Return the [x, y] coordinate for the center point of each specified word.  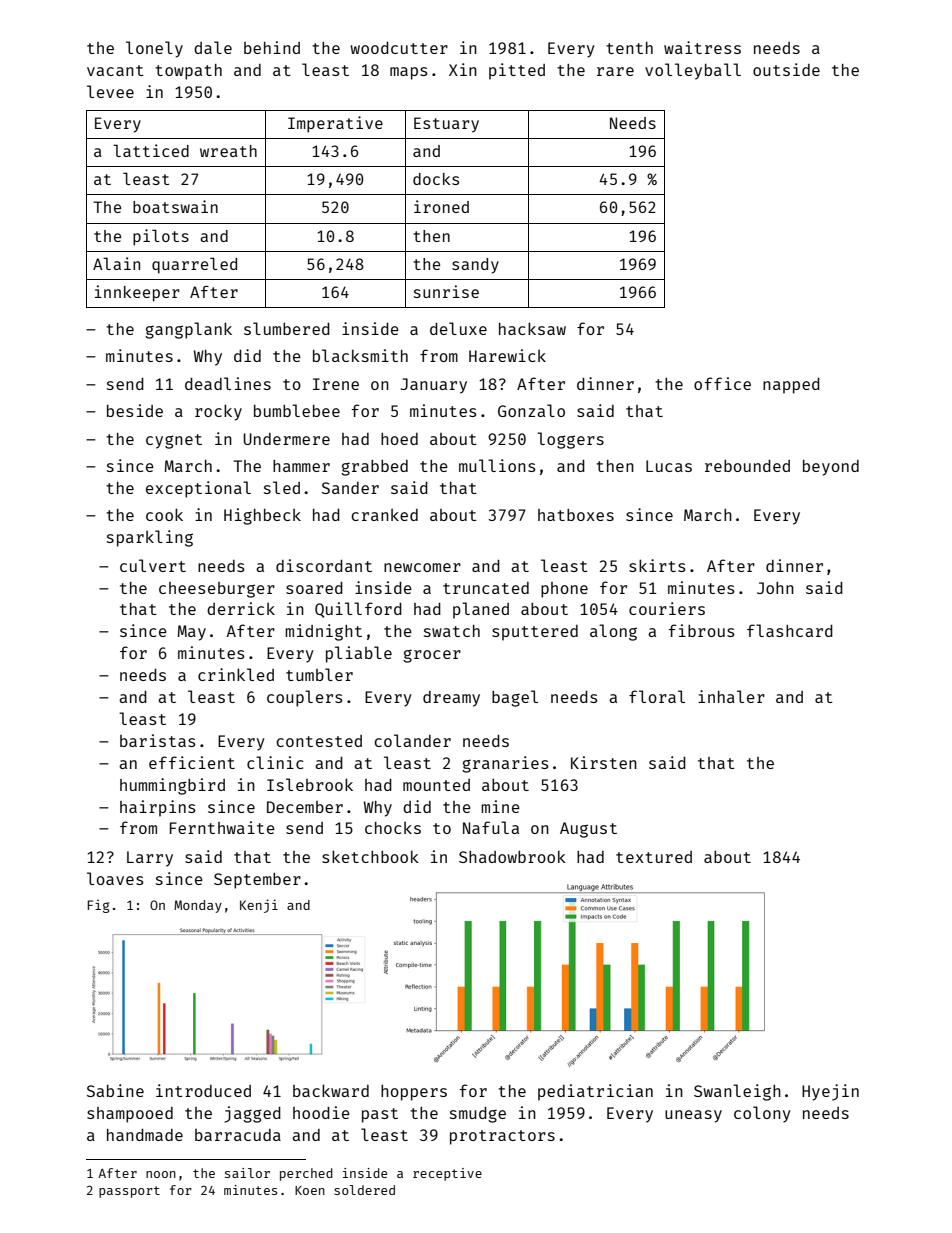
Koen [310, 1190]
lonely [154, 49]
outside [786, 69]
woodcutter [399, 48]
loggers [570, 440]
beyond [831, 468]
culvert [153, 565]
